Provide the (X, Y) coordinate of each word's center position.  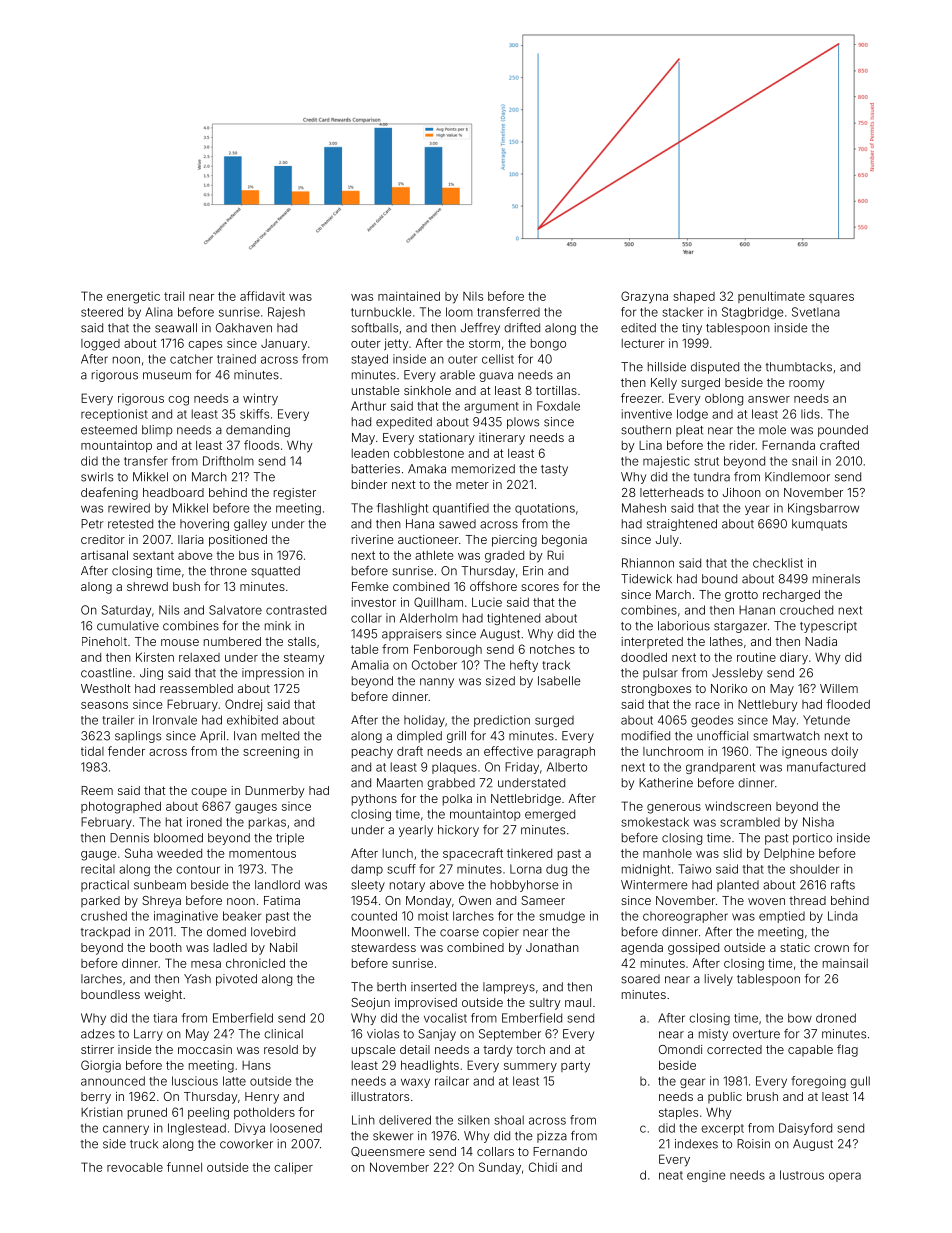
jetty (396, 344)
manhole (667, 853)
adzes (98, 1034)
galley (250, 525)
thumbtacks (799, 367)
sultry (545, 1004)
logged (100, 345)
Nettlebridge (526, 800)
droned (836, 1018)
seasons (104, 705)
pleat (689, 431)
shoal (509, 1120)
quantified (461, 509)
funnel (184, 1167)
